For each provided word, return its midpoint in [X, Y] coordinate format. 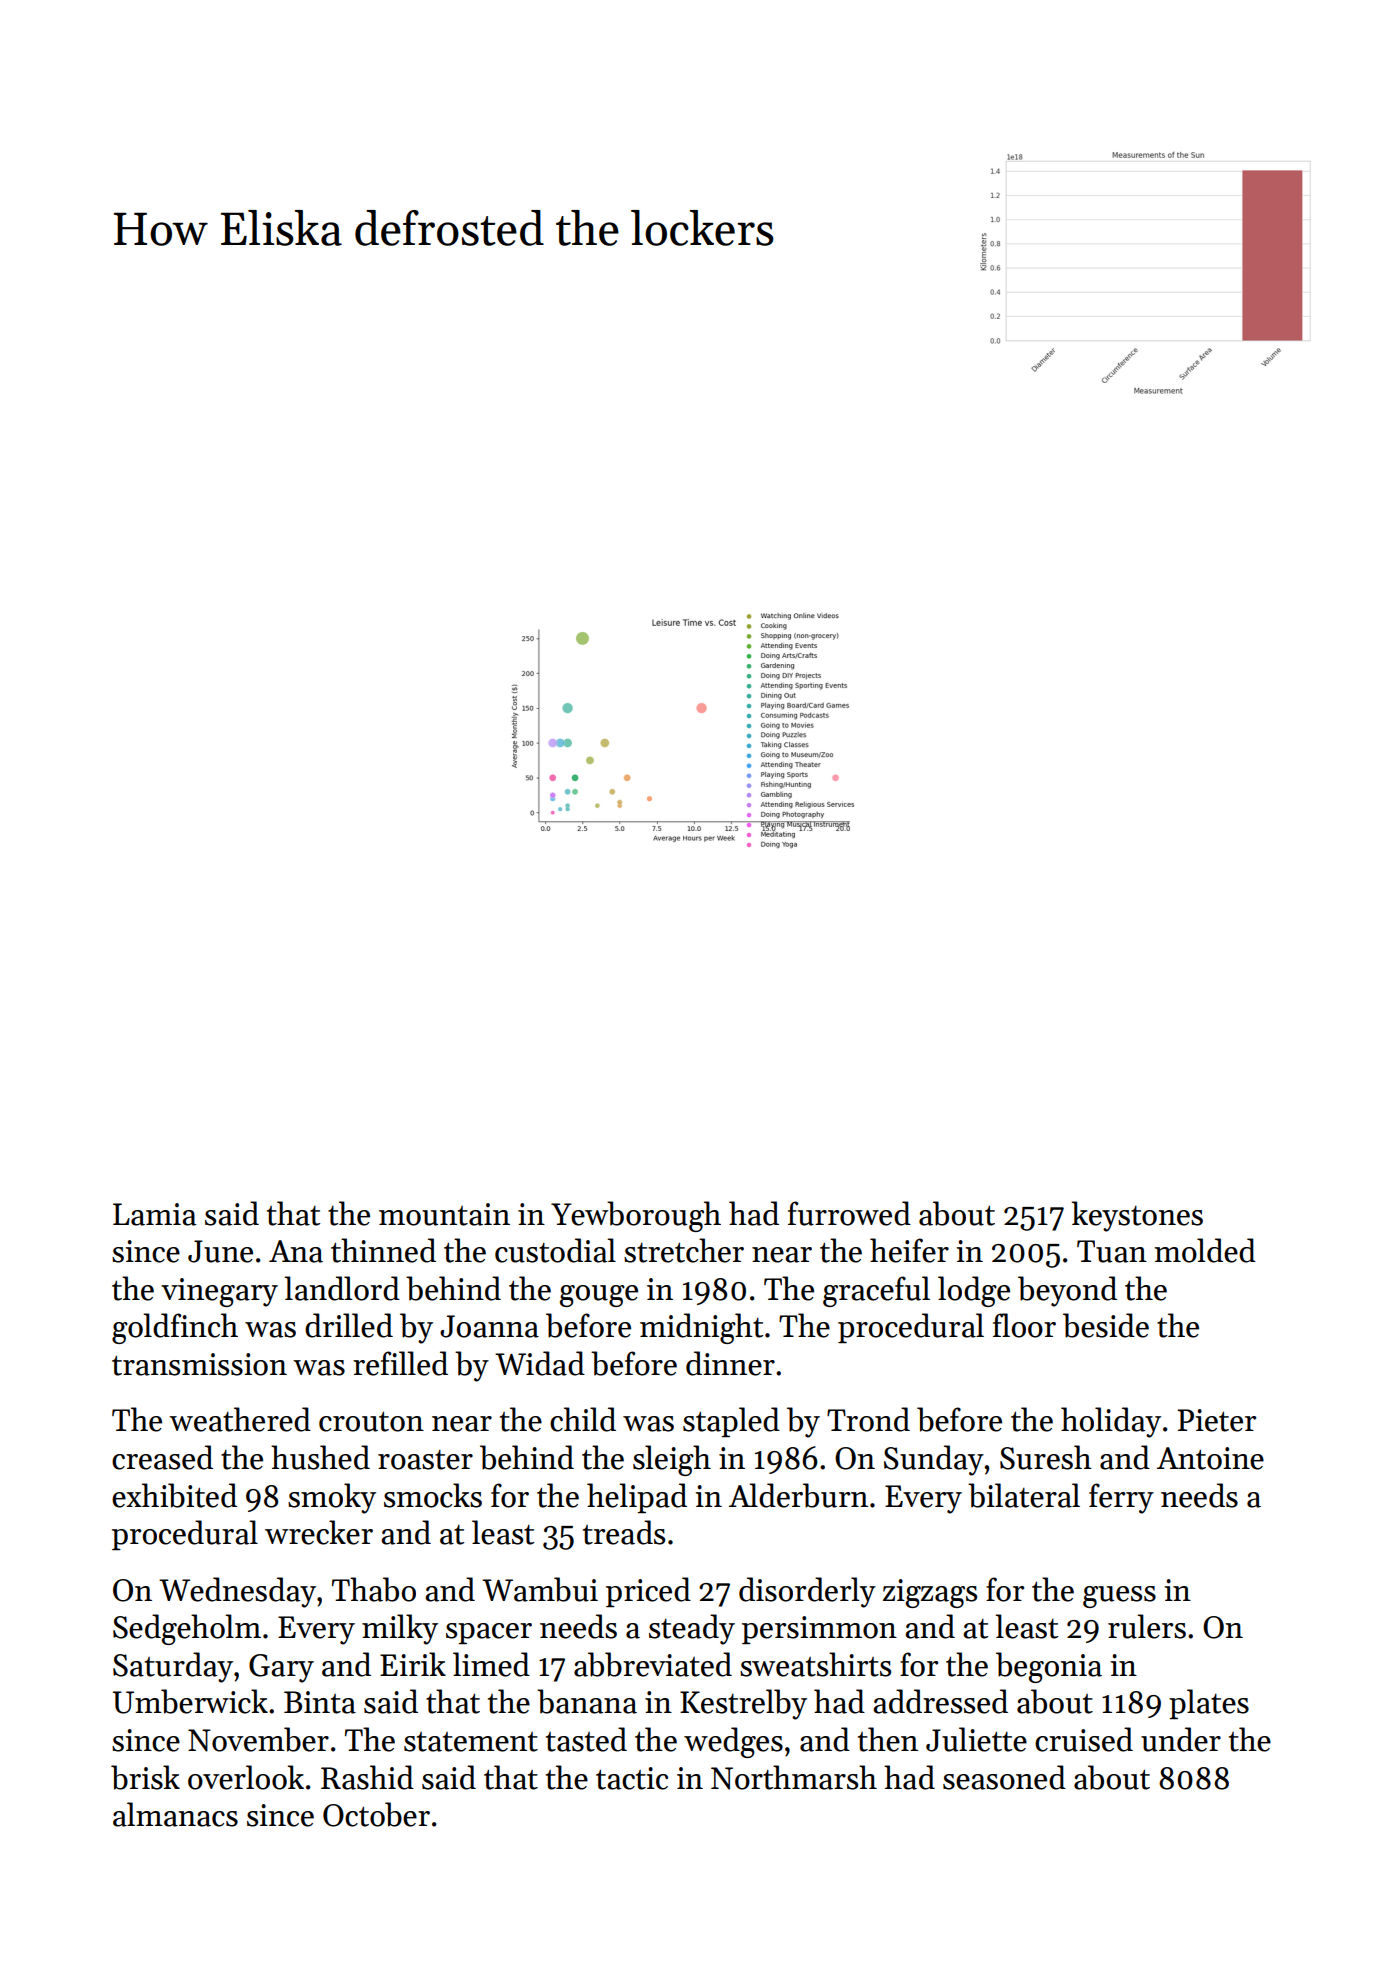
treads [624, 1532]
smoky [332, 1498]
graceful [876, 1291]
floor [1024, 1325]
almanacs [175, 1814]
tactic [632, 1778]
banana [587, 1701]
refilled [400, 1363]
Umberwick [190, 1701]
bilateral [1024, 1495]
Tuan [1112, 1251]
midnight [701, 1328]
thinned [383, 1250]
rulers [1147, 1626]
